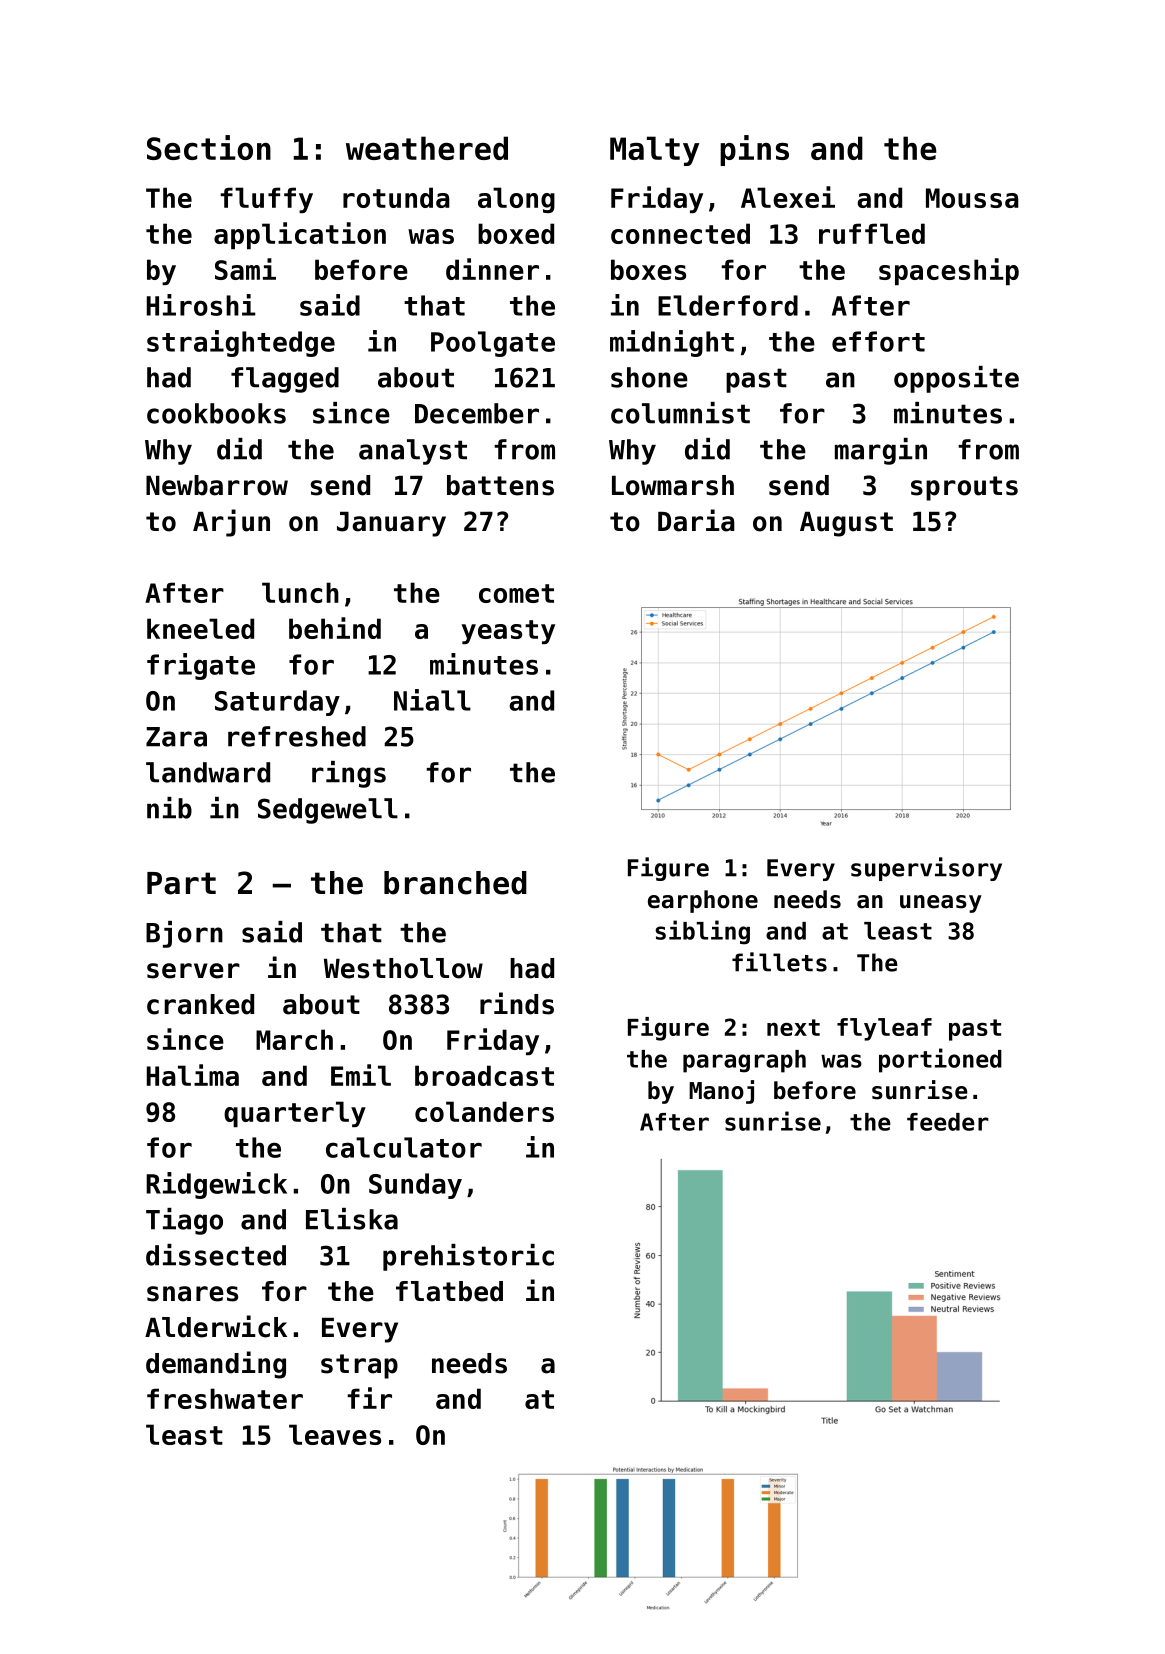  I want to click on midnight, so click(672, 343).
